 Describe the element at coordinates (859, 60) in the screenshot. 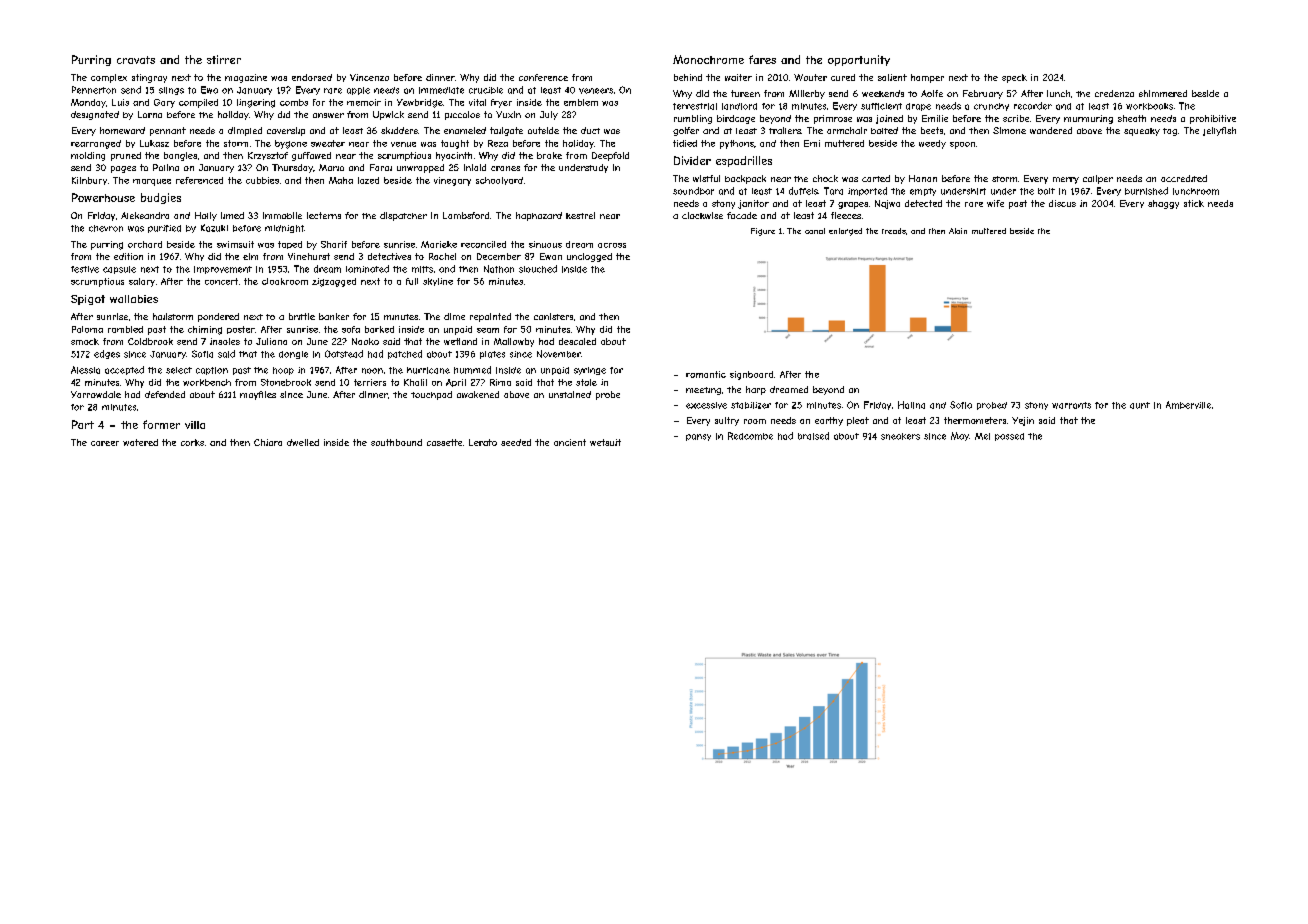

I see `opportunity` at that location.
